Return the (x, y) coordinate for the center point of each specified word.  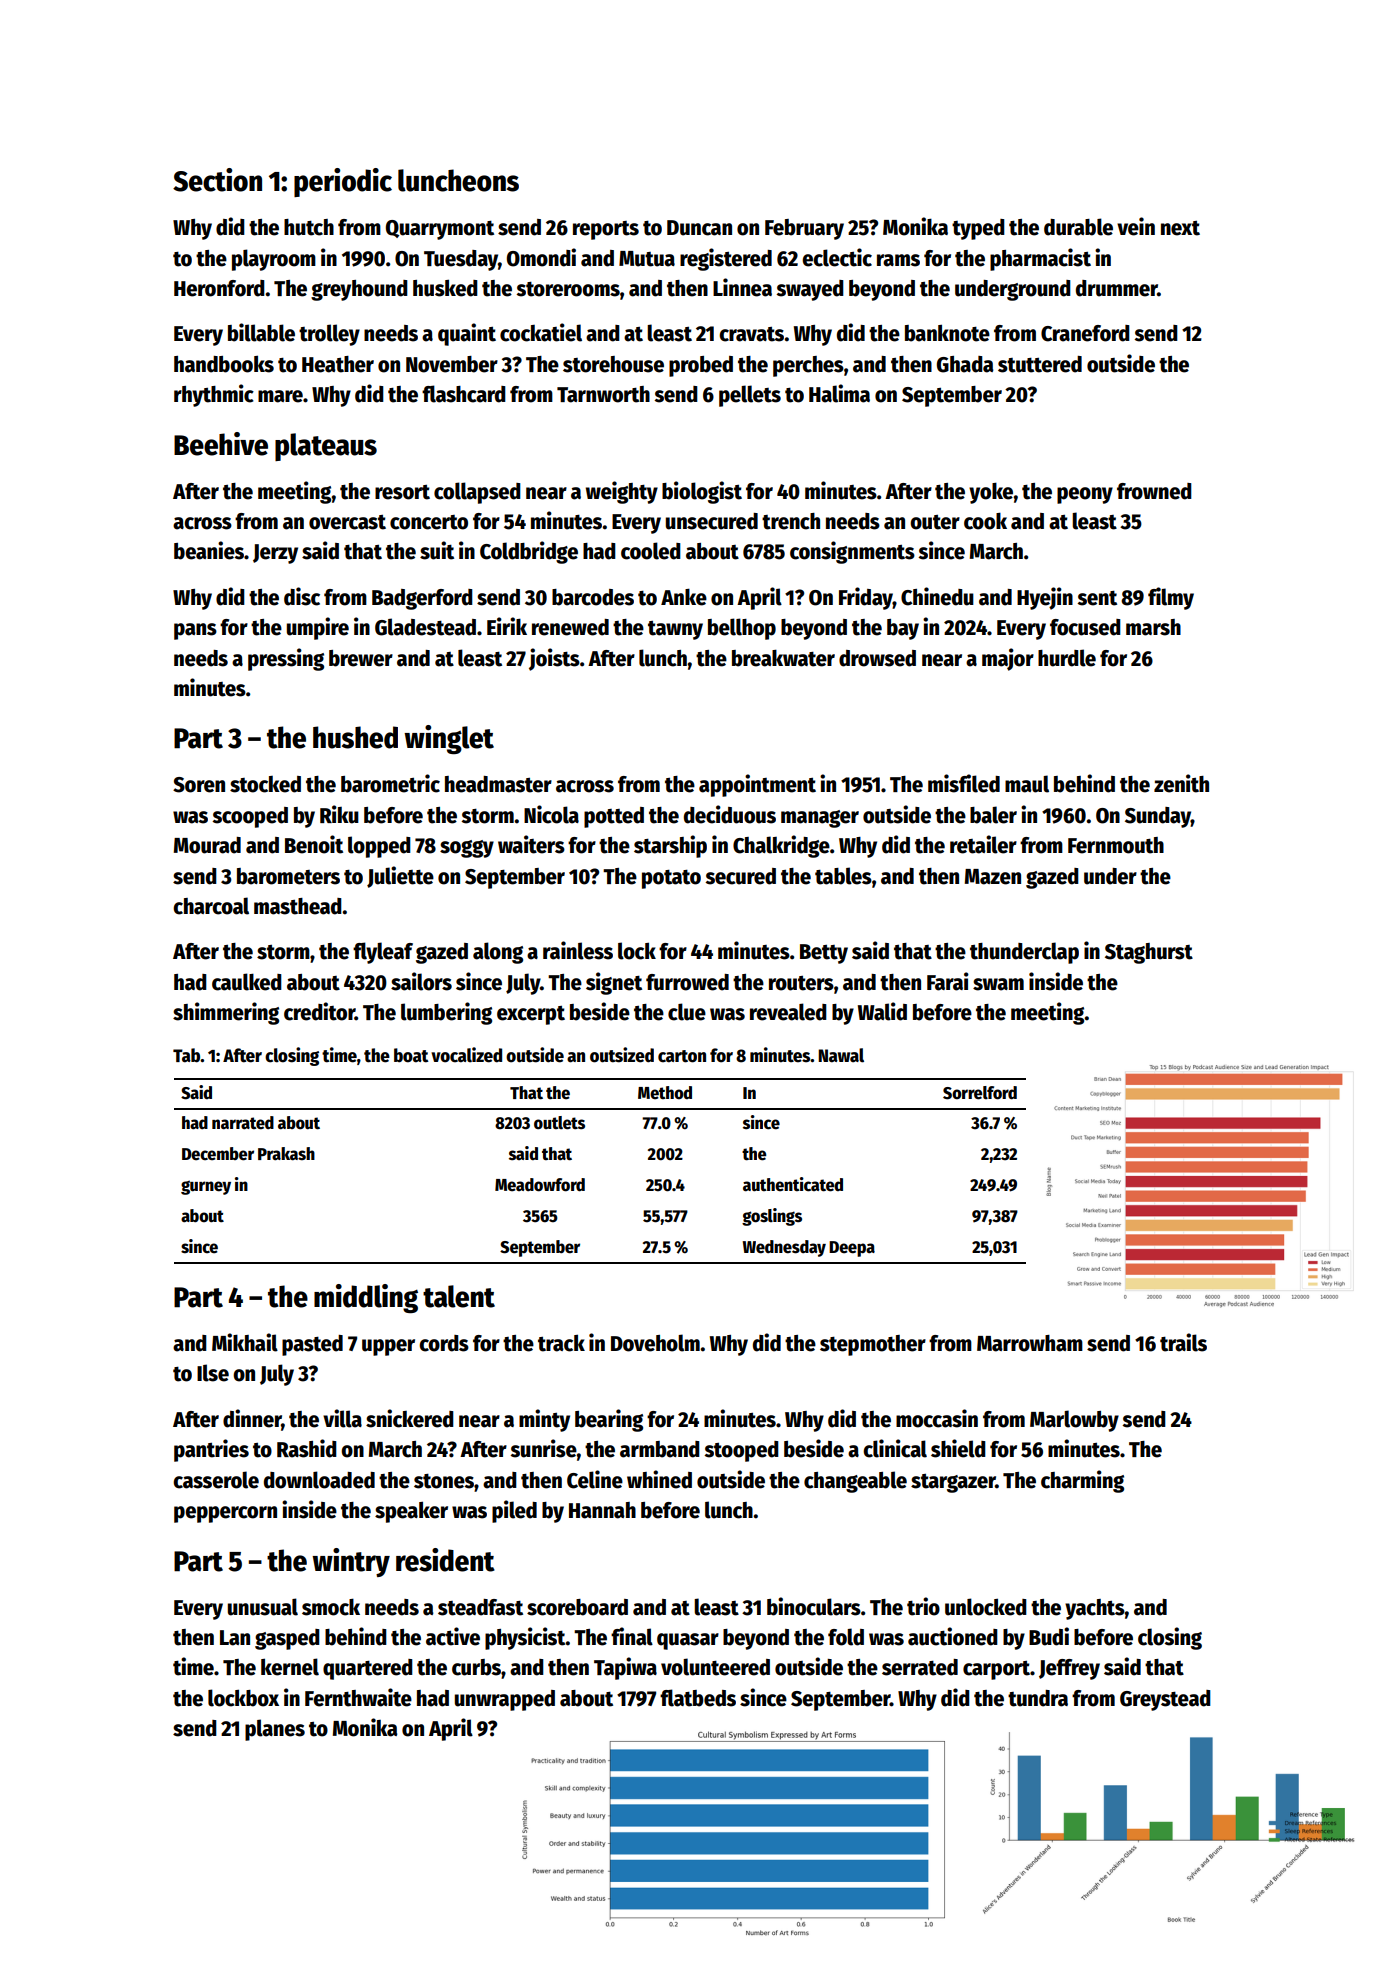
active (453, 1636)
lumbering (446, 1013)
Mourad (207, 845)
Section (217, 180)
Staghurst (1149, 953)
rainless (578, 950)
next (1180, 228)
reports (606, 230)
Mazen (993, 877)
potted (614, 817)
